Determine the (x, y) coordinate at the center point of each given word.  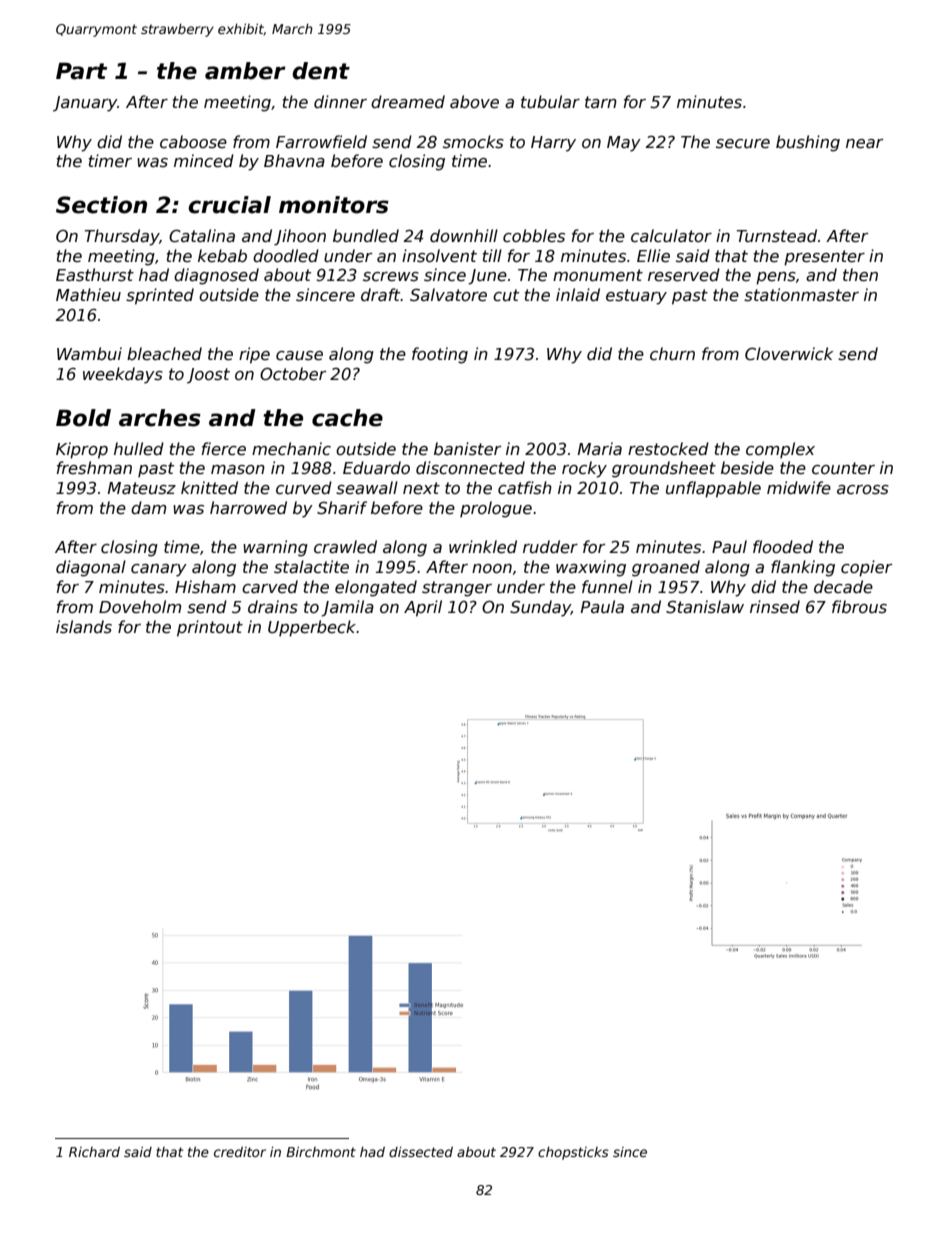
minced (204, 161)
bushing (808, 143)
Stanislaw (705, 607)
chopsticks (573, 1153)
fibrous (859, 606)
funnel (607, 587)
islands (84, 627)
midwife (799, 488)
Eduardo (376, 467)
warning (275, 548)
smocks (473, 142)
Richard (94, 1152)
